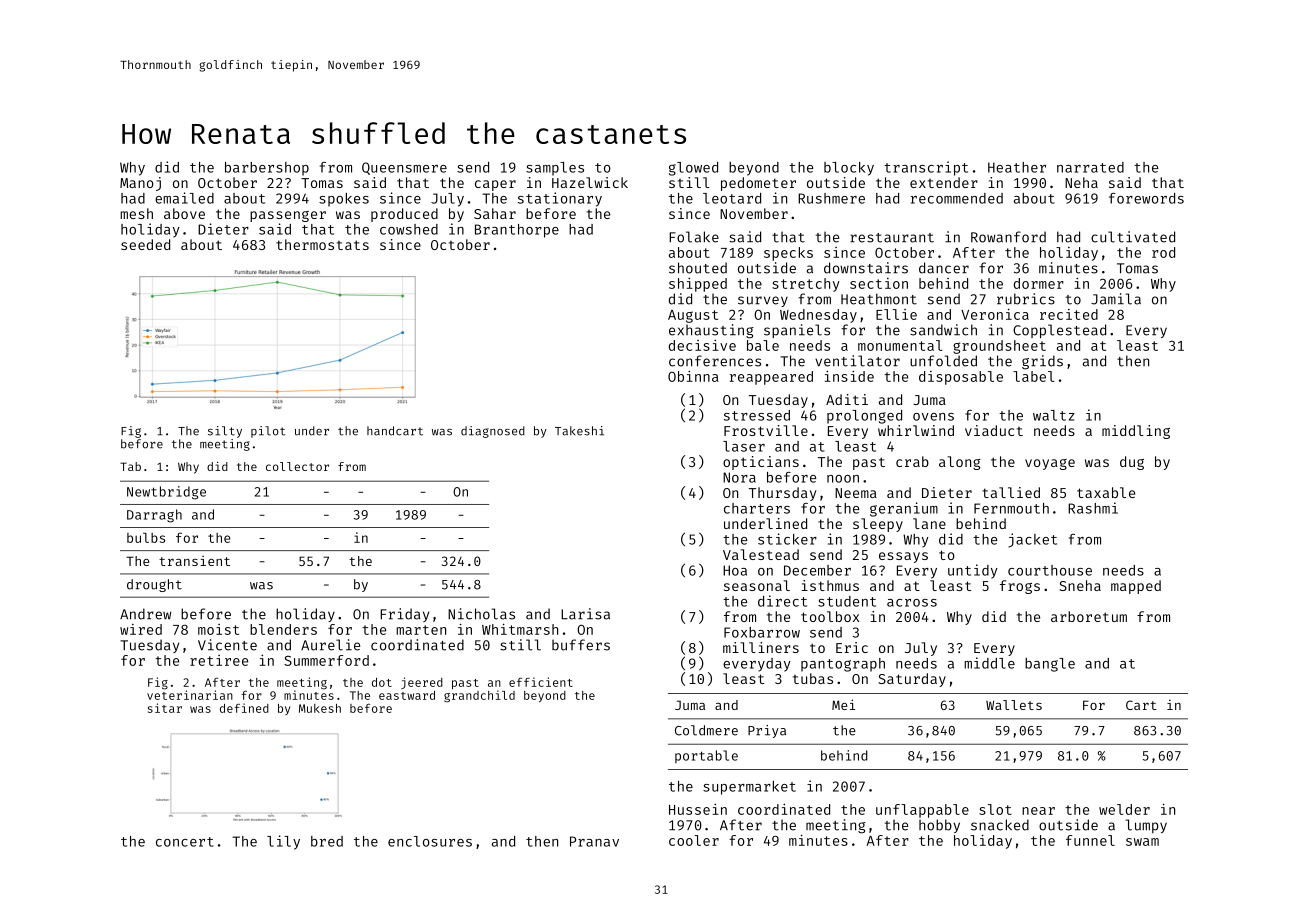 The height and width of the screenshot is (924, 1308). What do you see at coordinates (849, 169) in the screenshot?
I see `blocky` at bounding box center [849, 169].
